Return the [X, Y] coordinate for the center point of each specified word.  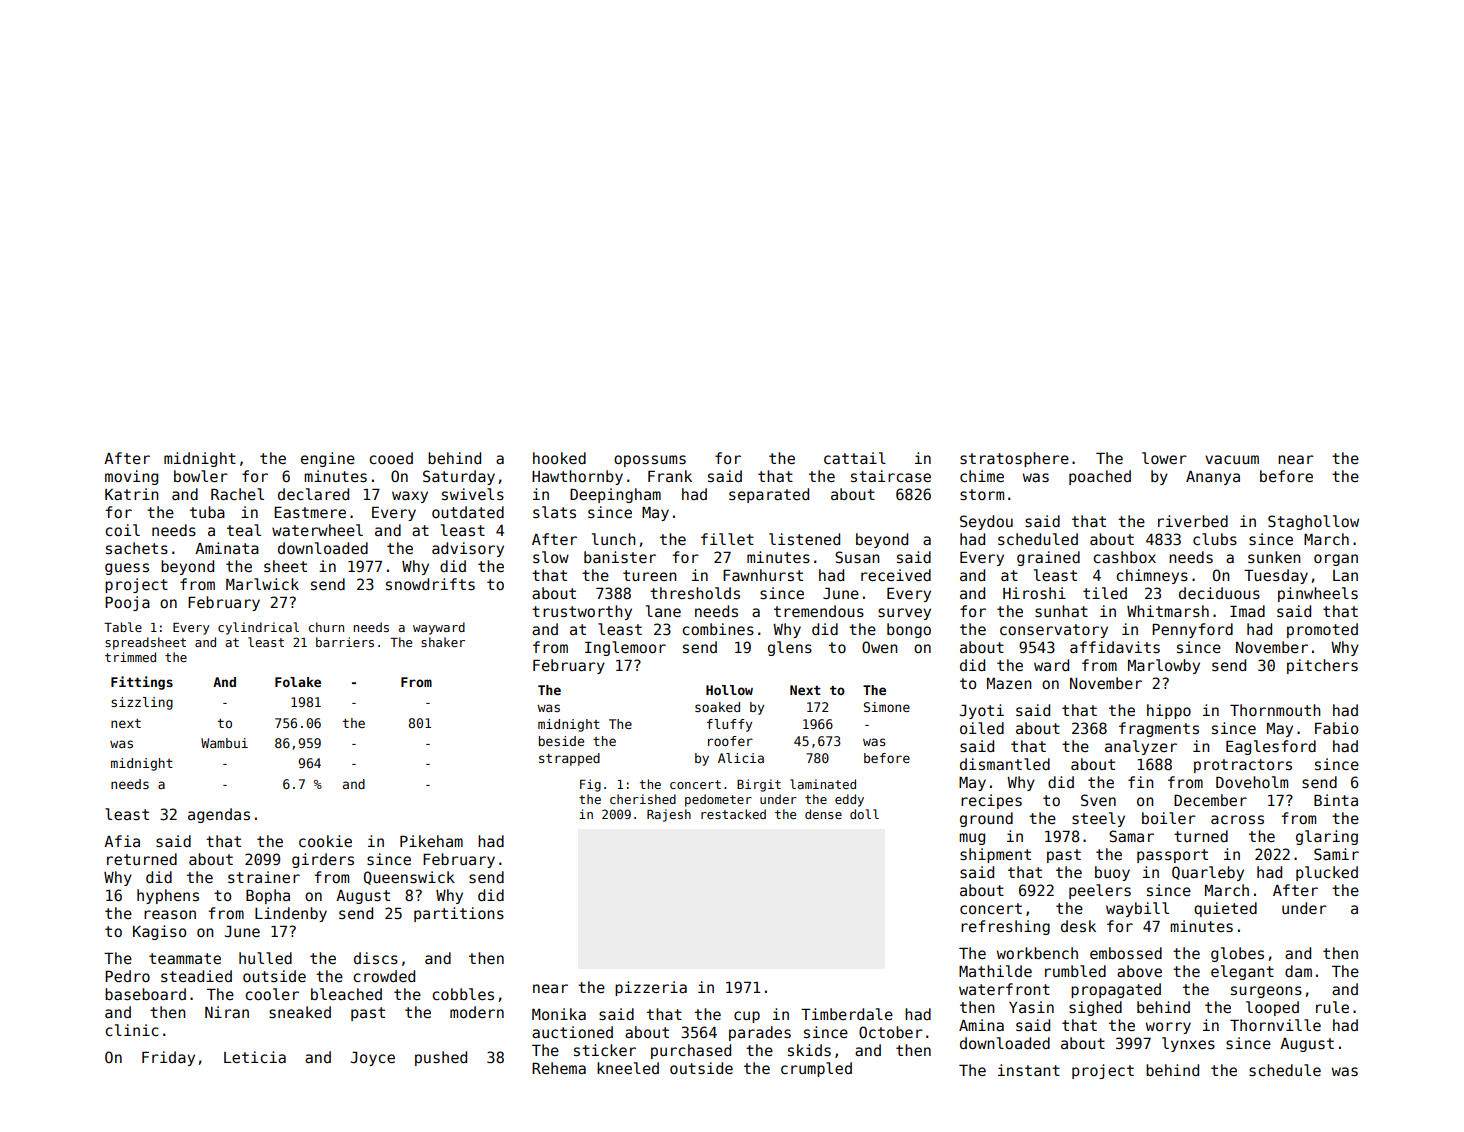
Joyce [372, 1059]
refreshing [1005, 927]
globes [1237, 954]
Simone [887, 707]
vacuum [1232, 459]
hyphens [168, 896]
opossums [650, 461]
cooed [391, 458]
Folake [298, 682]
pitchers [1322, 666]
